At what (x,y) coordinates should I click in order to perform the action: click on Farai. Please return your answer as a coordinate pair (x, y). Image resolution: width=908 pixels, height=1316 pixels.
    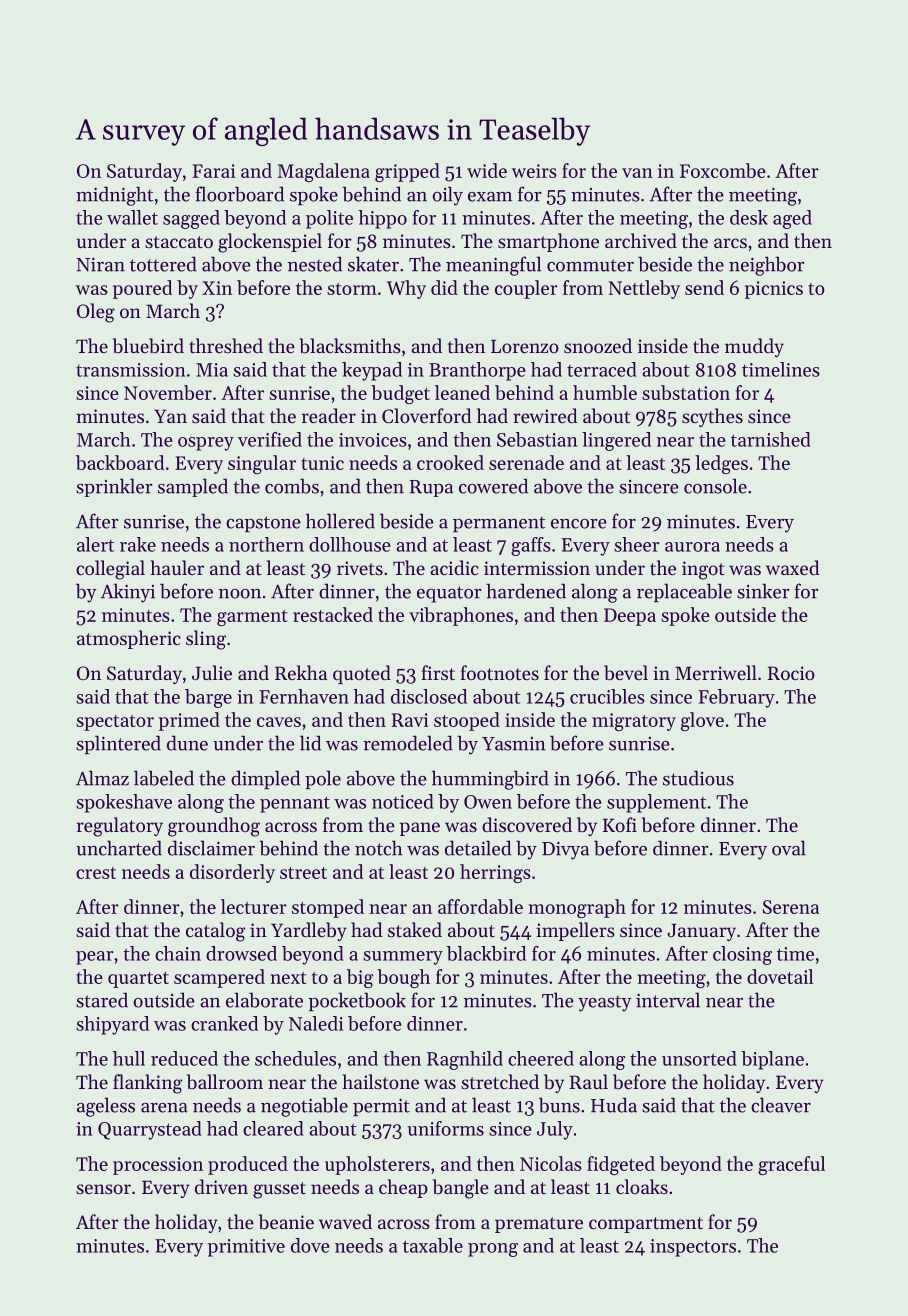
    Looking at the image, I should click on (214, 171).
